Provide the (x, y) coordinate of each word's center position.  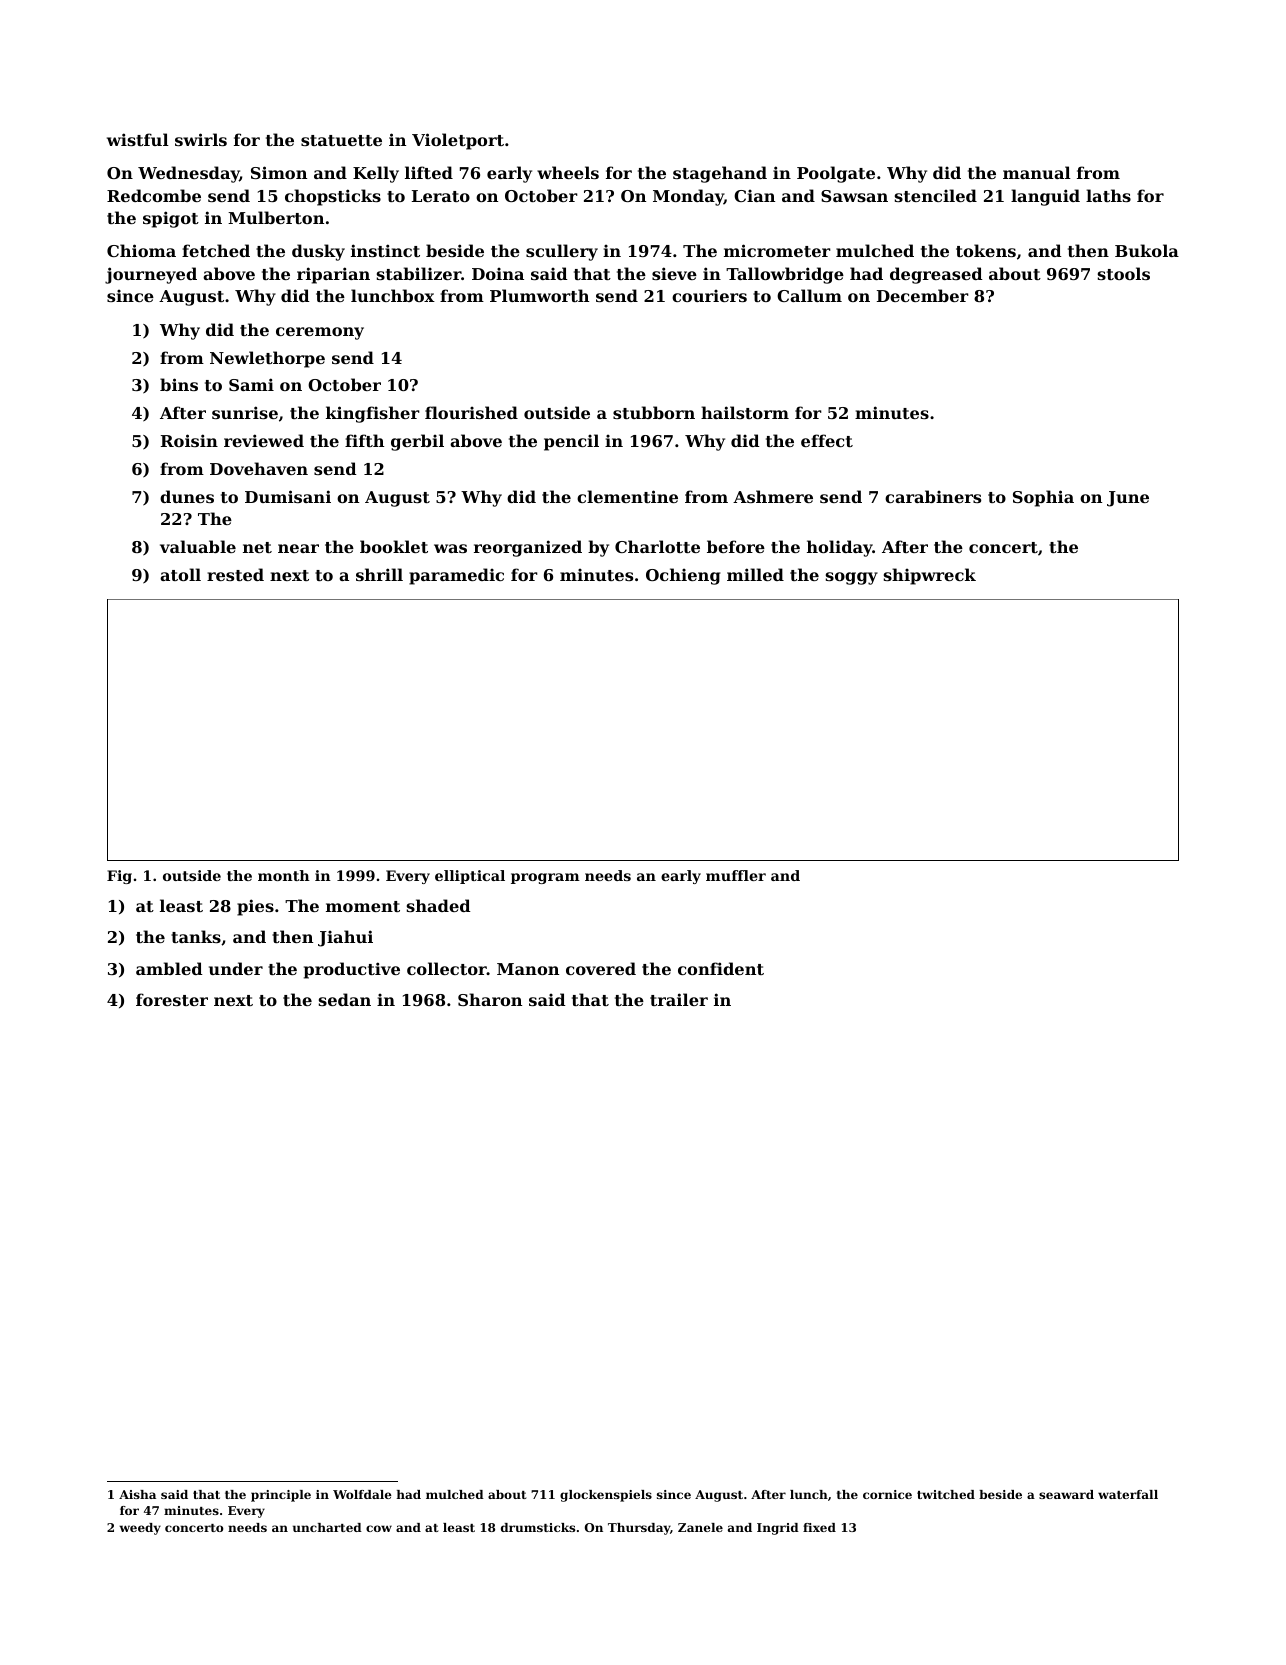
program (545, 878)
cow (379, 1528)
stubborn (654, 412)
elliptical (470, 877)
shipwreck (930, 576)
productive (352, 970)
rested (235, 574)
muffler (736, 875)
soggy (852, 578)
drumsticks (538, 1527)
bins (179, 384)
